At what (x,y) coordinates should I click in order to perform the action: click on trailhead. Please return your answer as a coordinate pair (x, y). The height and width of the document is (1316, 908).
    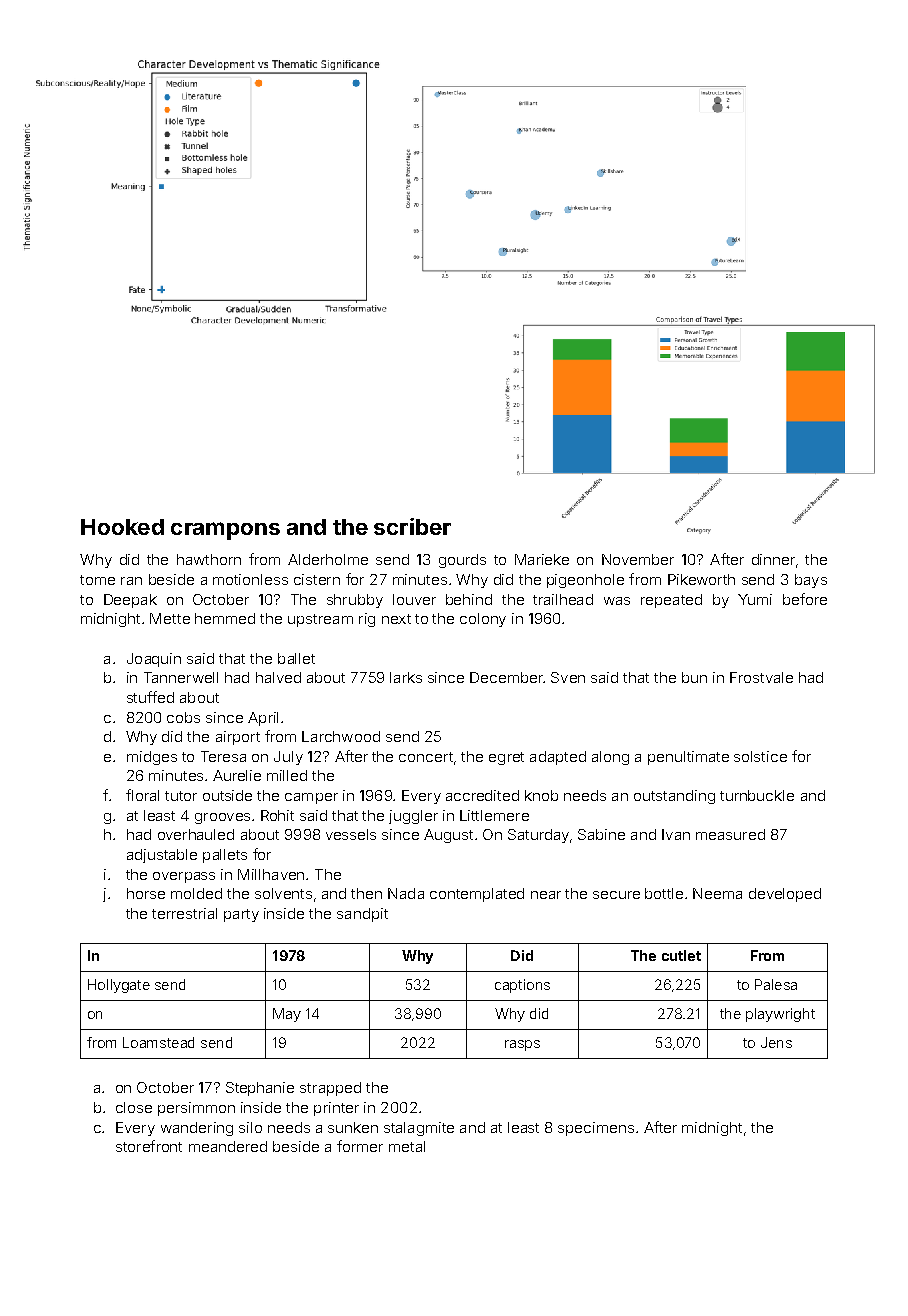
    Looking at the image, I should click on (563, 599).
